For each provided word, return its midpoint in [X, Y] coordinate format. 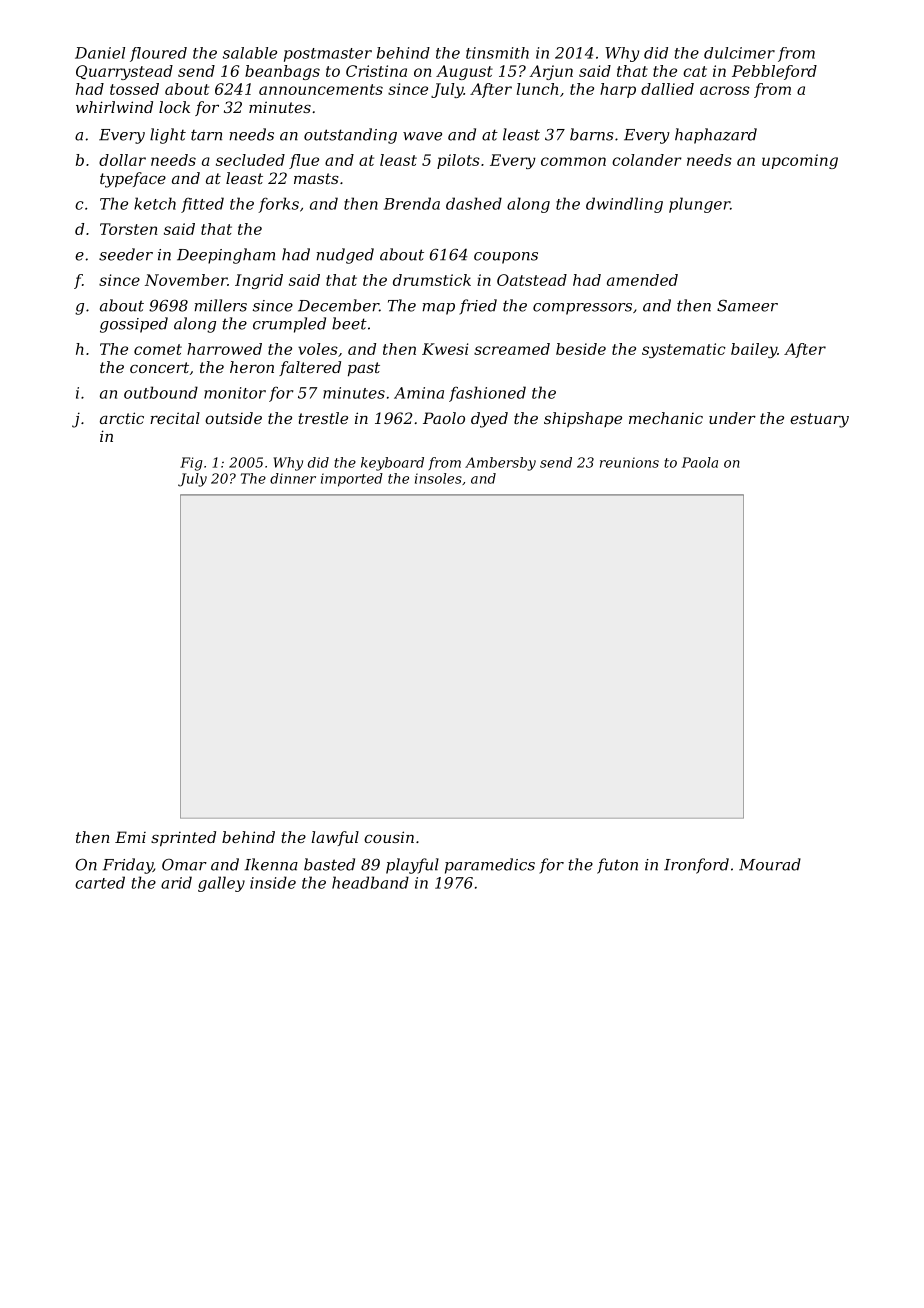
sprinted [183, 838]
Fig [191, 464]
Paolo [444, 418]
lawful [335, 838]
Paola [700, 462]
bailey [754, 350]
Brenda [412, 203]
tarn [206, 135]
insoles [438, 478]
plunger [699, 205]
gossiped [134, 325]
